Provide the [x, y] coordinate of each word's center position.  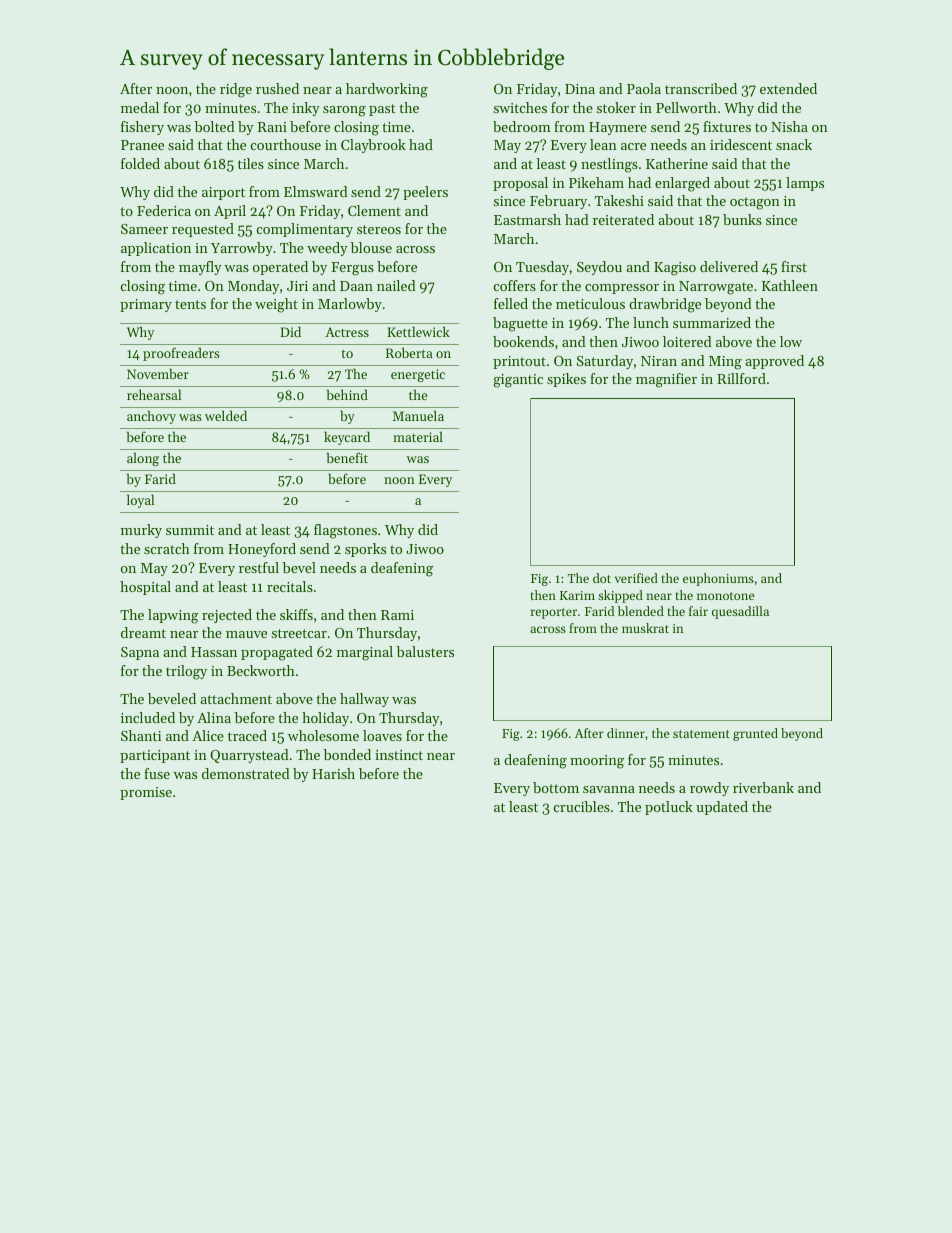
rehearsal [154, 394]
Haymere [618, 128]
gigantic [518, 381]
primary [146, 305]
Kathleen [790, 285]
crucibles [582, 806]
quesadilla [740, 612]
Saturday [605, 362]
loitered [687, 341]
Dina [580, 89]
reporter [554, 613]
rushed [277, 88]
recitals [290, 586]
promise [146, 793]
